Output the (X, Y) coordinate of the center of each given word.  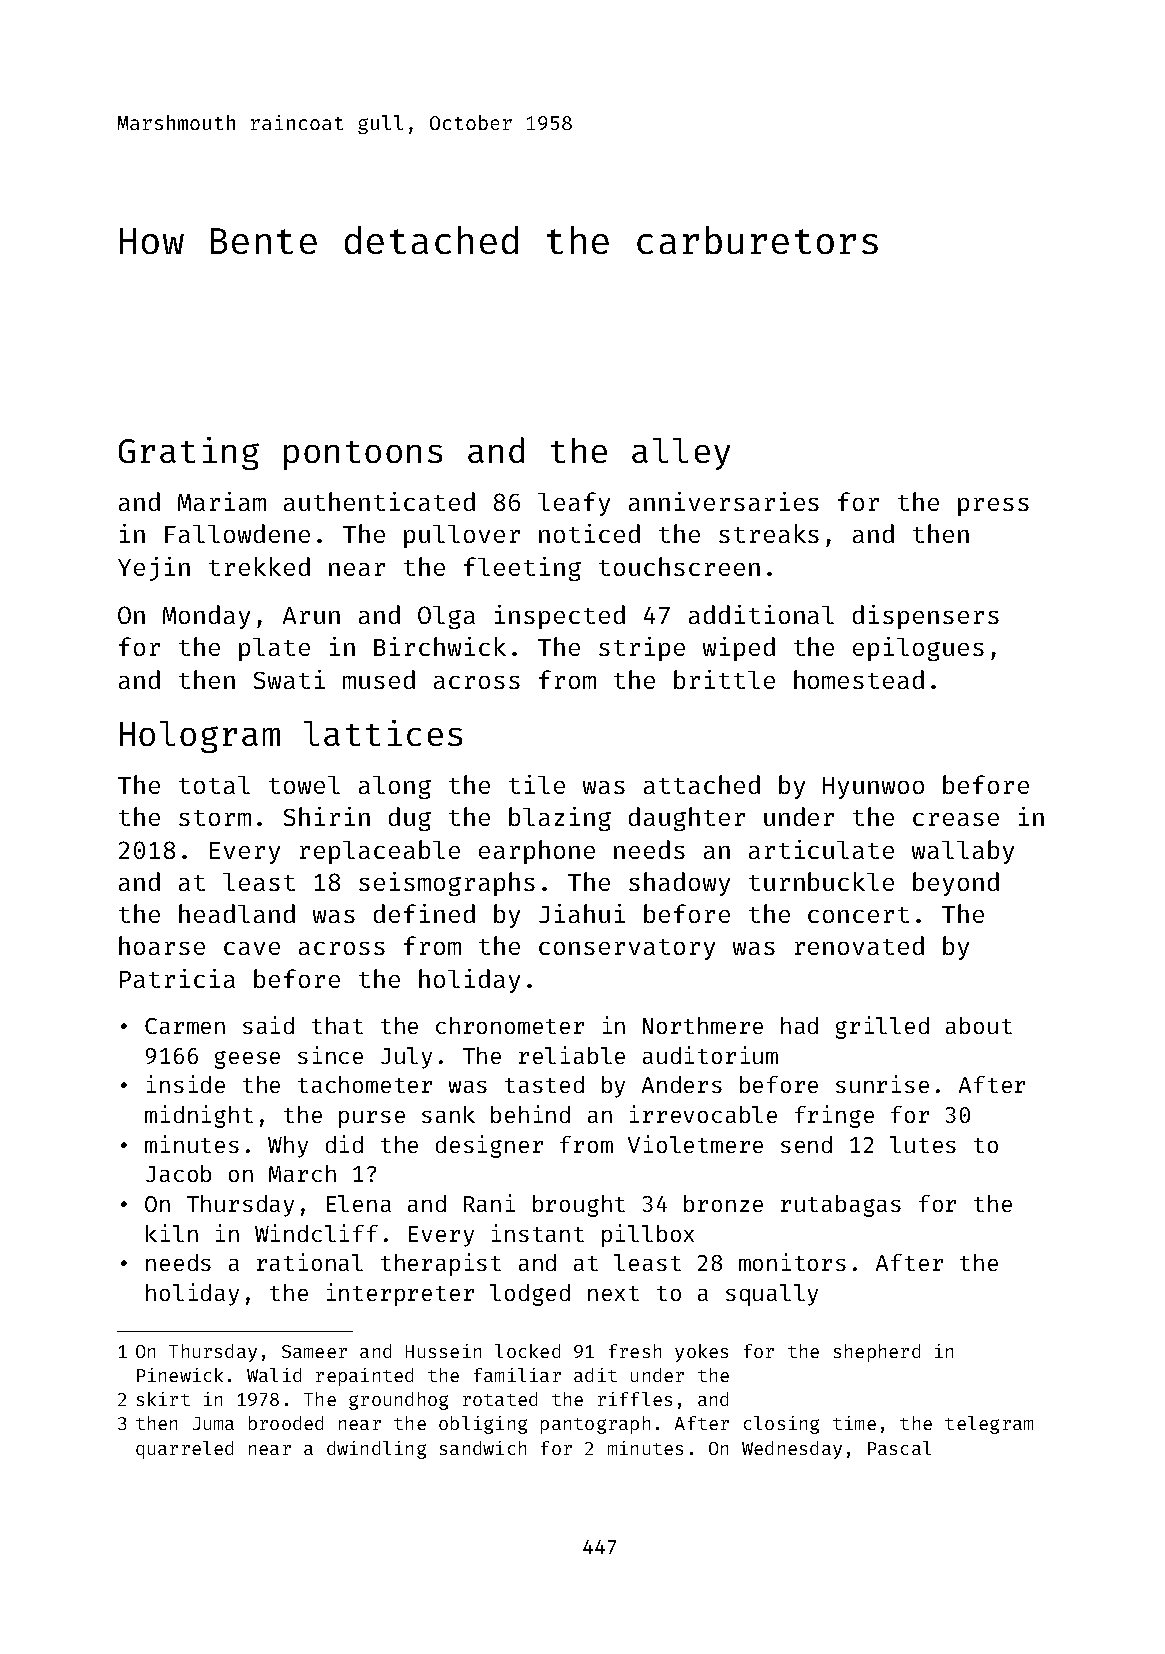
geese (247, 1060)
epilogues (918, 649)
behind (530, 1114)
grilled (882, 1027)
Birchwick (440, 646)
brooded (286, 1423)
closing (781, 1425)
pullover (462, 536)
